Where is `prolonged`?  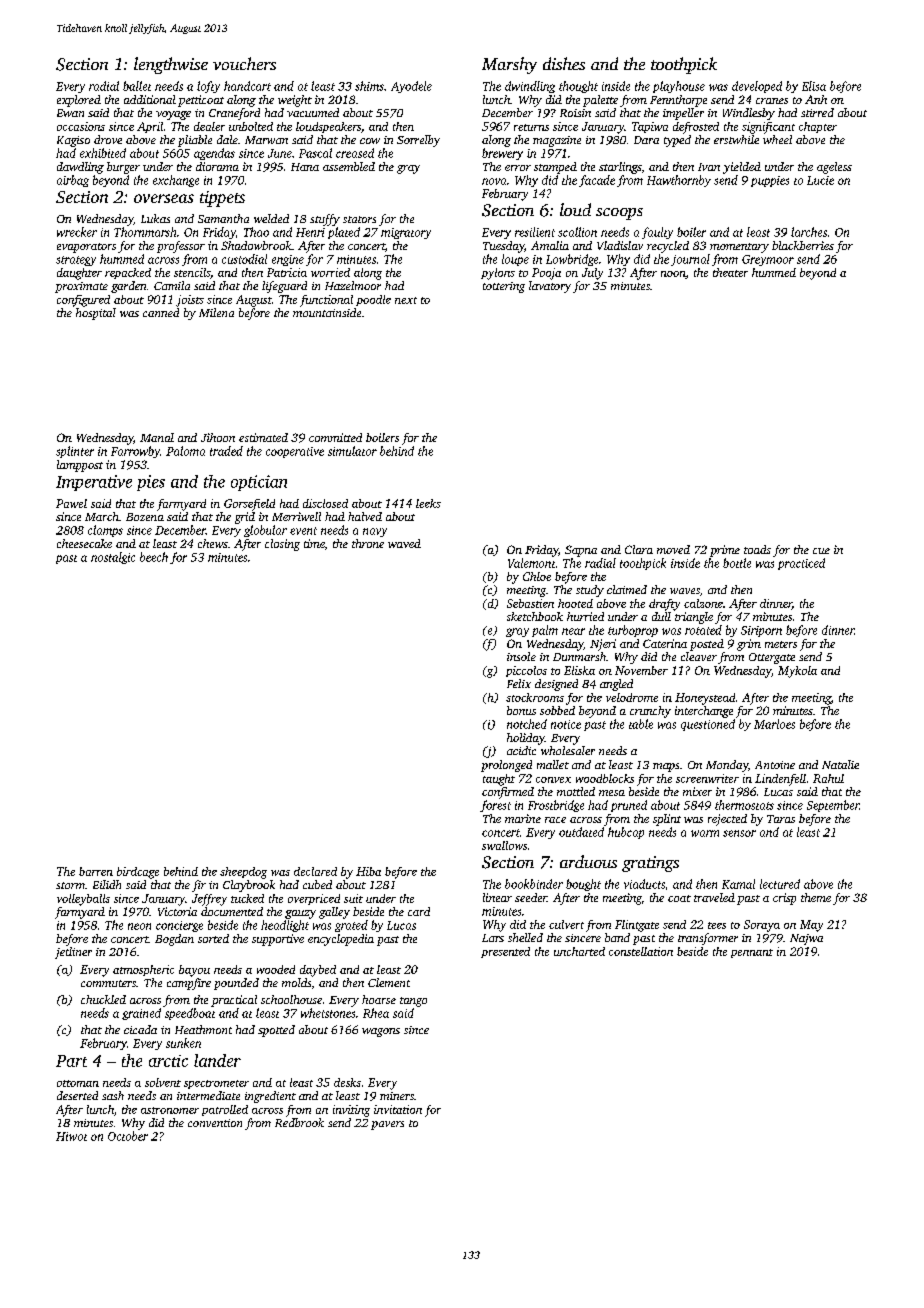
prolonged is located at coordinates (506, 766).
